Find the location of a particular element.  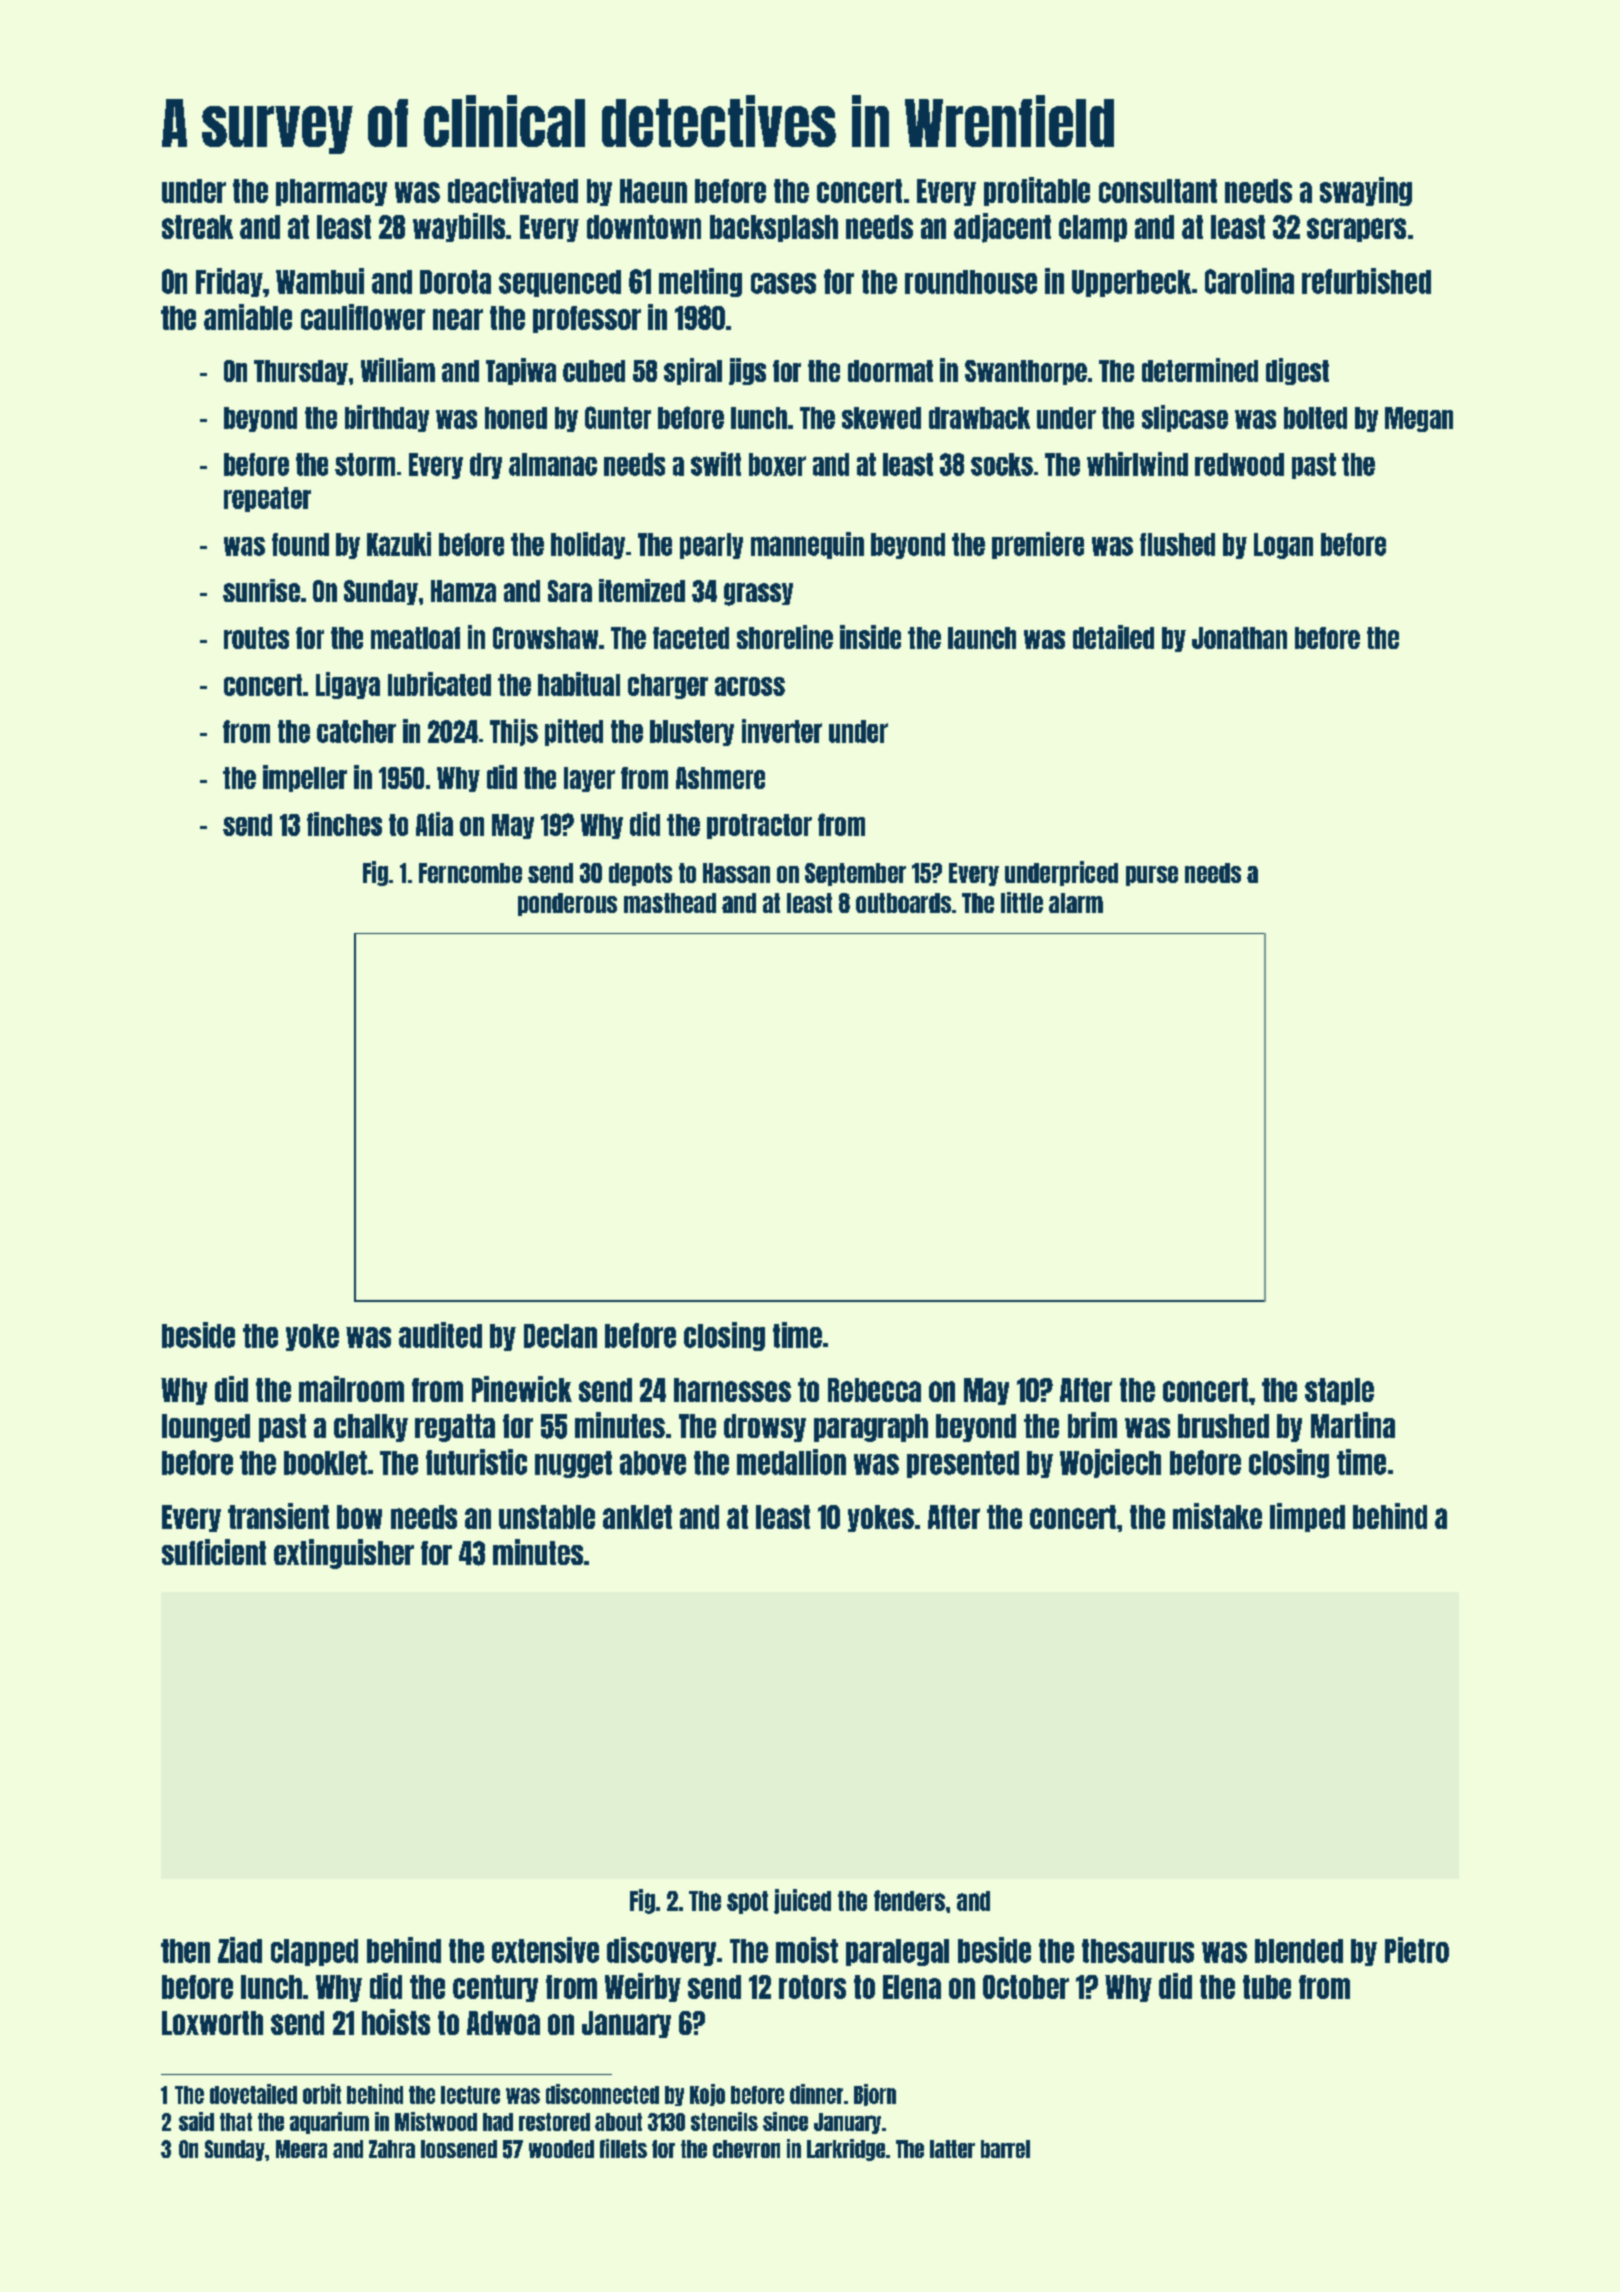

determined is located at coordinates (1200, 370).
